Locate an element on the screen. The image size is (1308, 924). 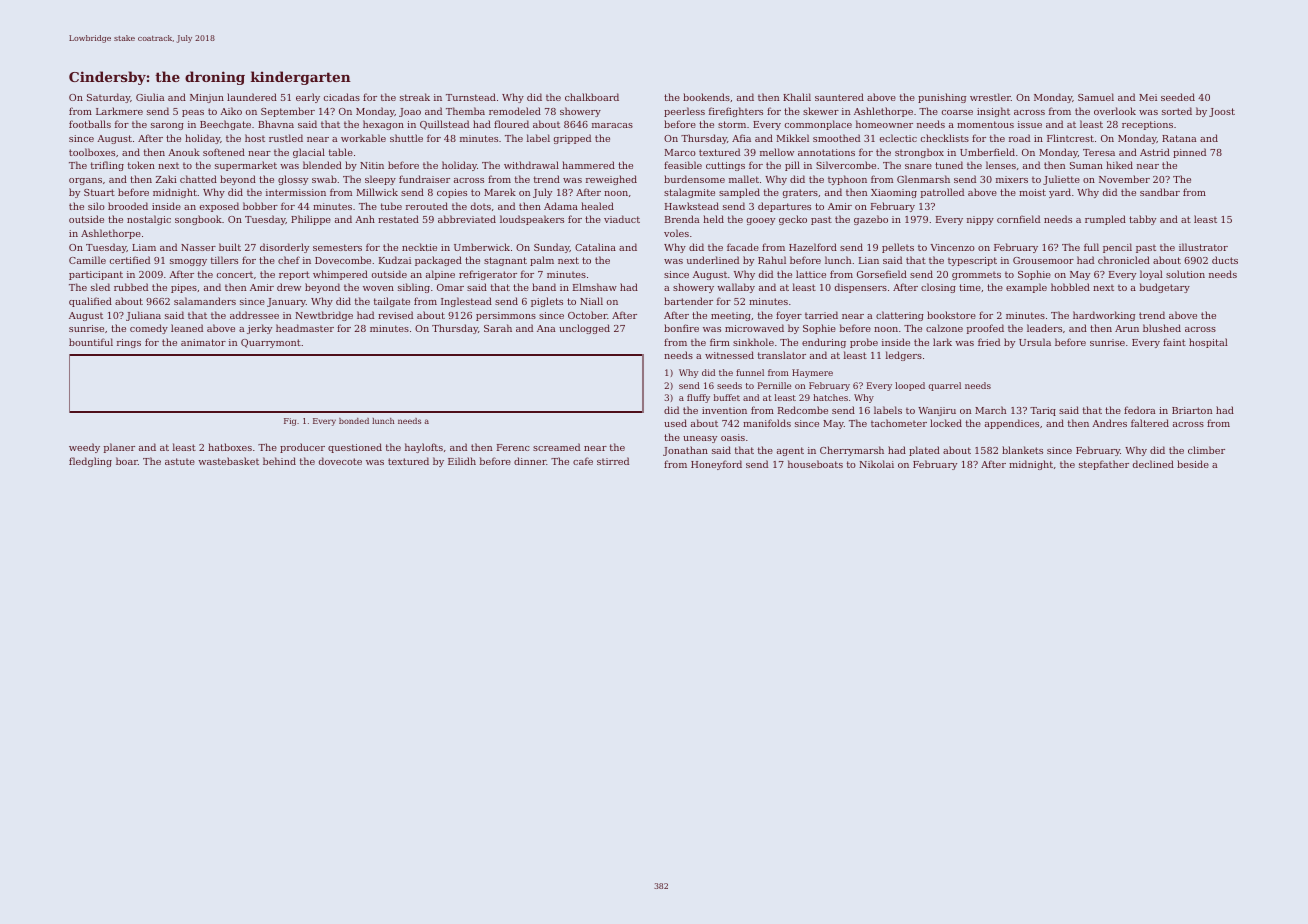
punishing is located at coordinates (942, 98).
